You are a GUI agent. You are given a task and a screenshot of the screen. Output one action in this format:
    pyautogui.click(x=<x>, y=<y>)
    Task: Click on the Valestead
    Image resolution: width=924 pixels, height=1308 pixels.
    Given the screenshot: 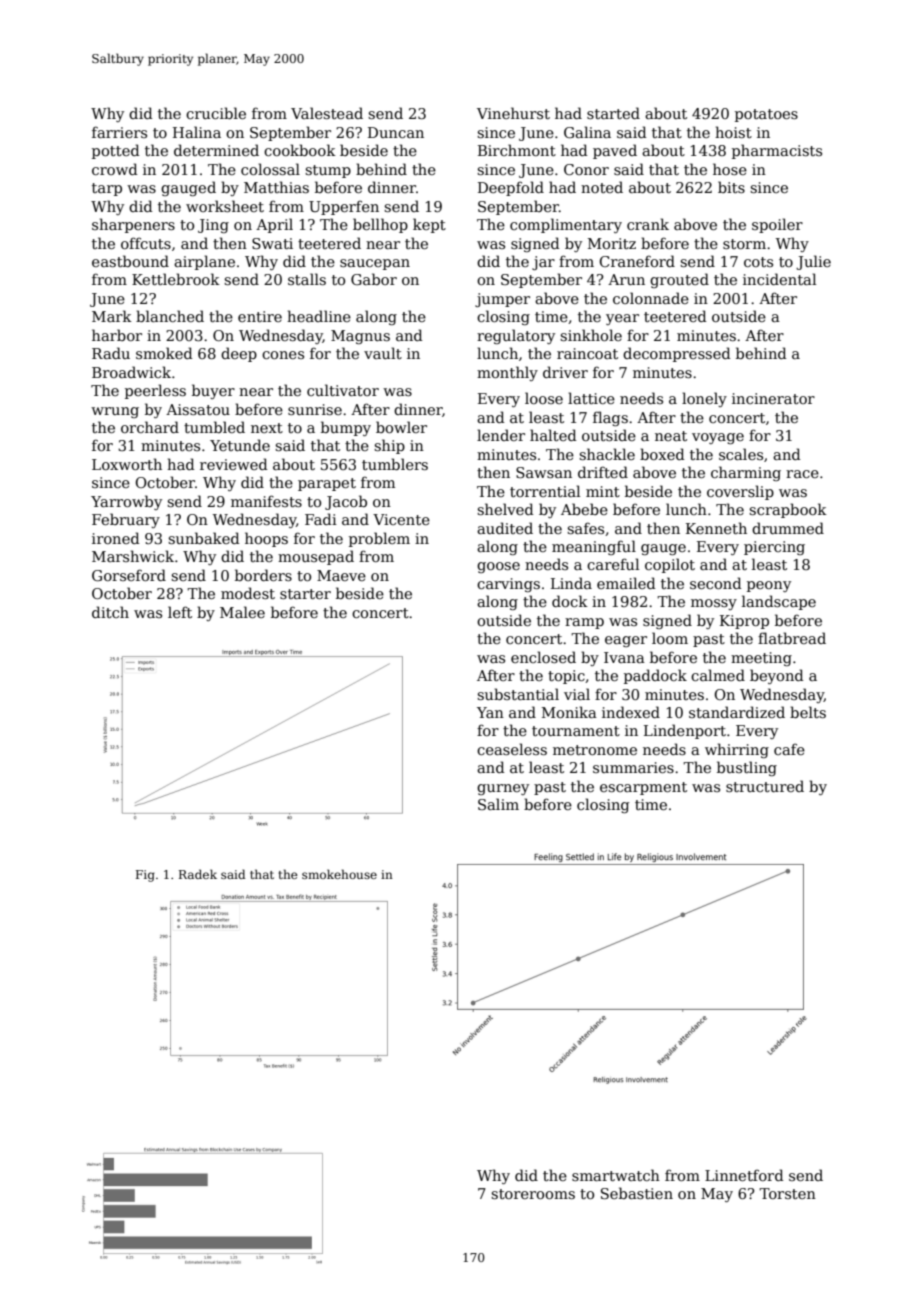 What is the action you would take?
    pyautogui.click(x=327, y=113)
